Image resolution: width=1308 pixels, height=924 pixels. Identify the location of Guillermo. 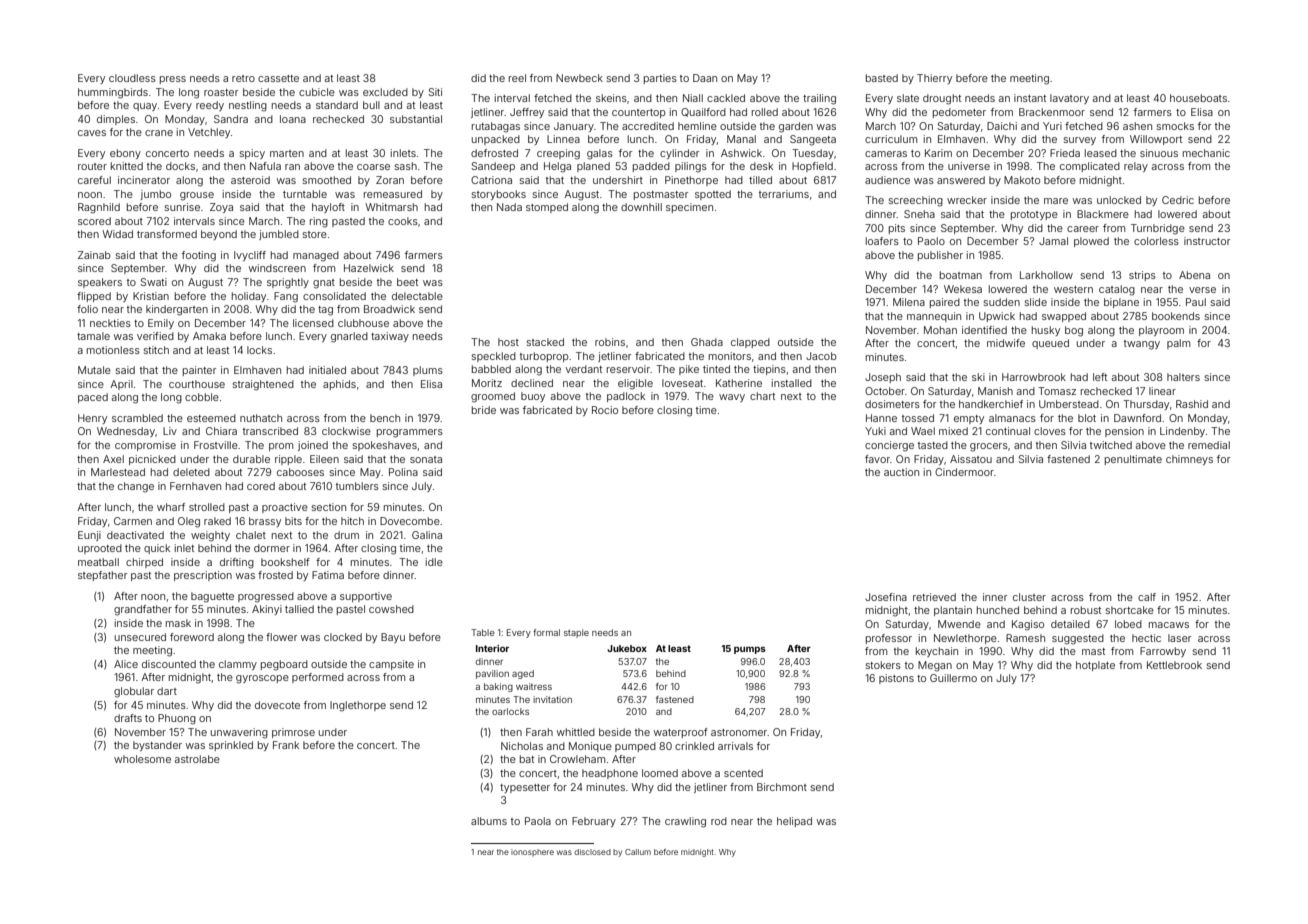
(953, 678).
